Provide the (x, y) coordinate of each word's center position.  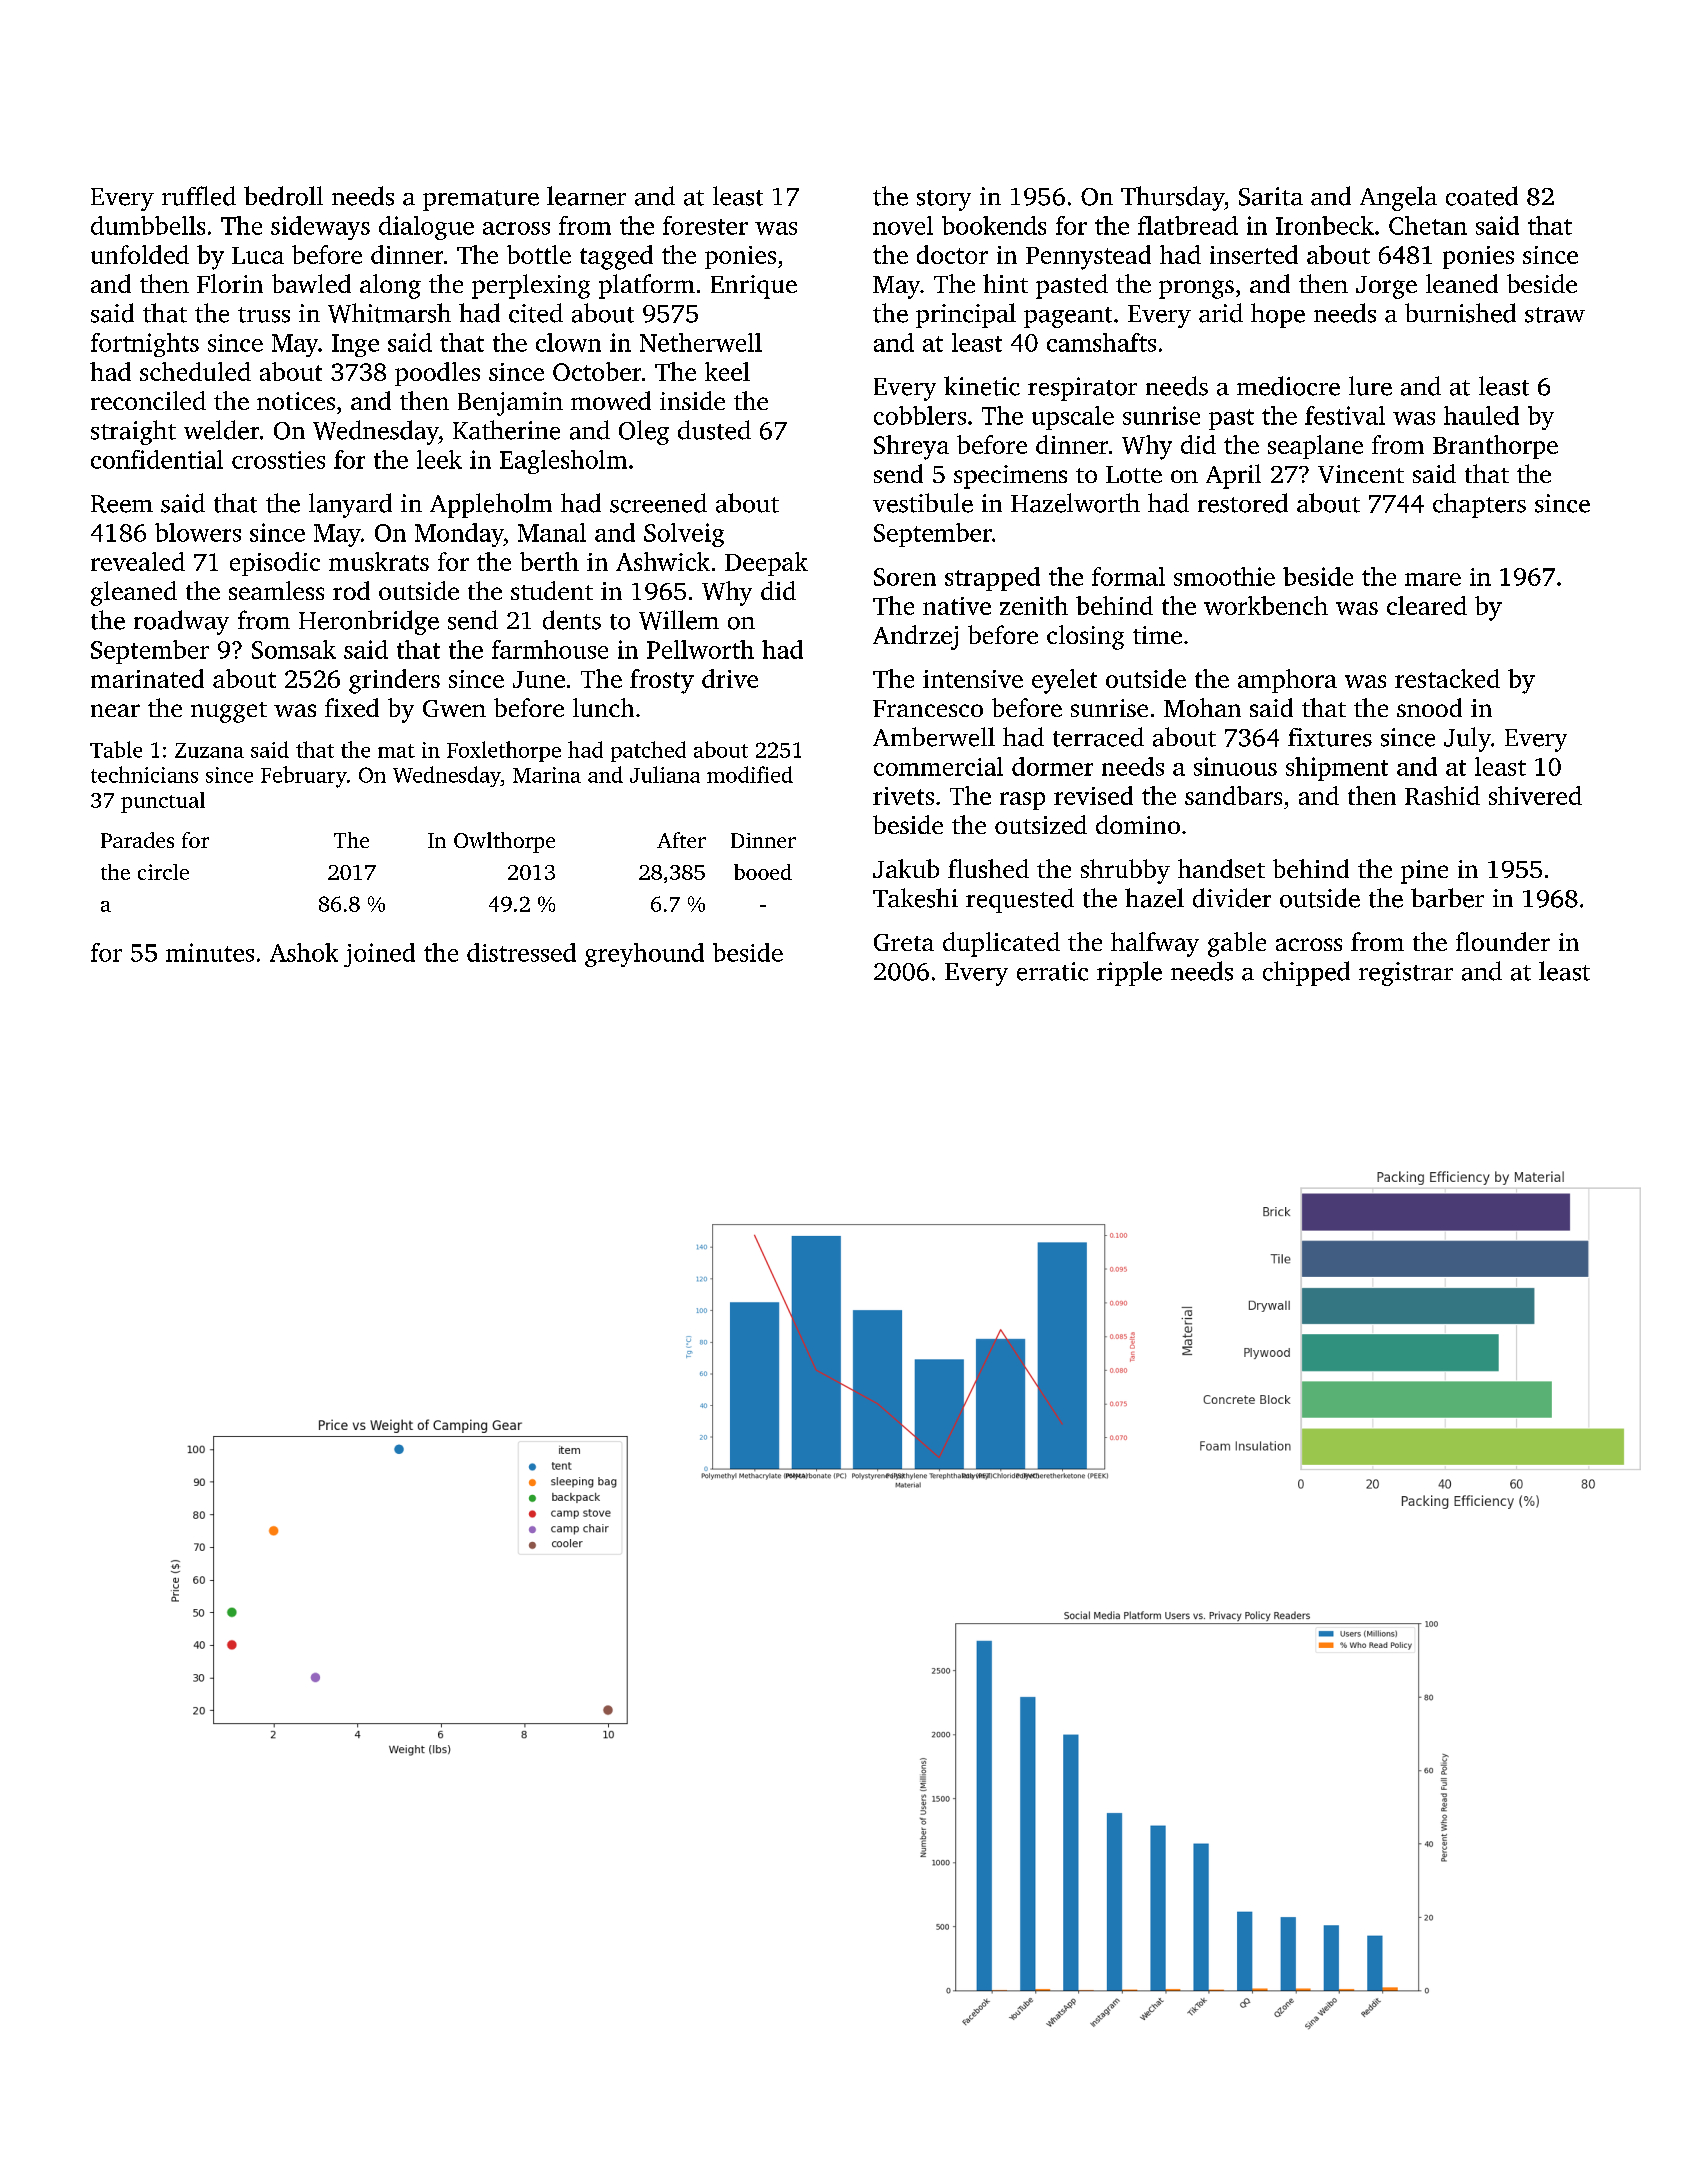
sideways (320, 228)
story (944, 200)
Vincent (1361, 474)
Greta (904, 942)
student (552, 590)
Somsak (294, 649)
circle (163, 872)
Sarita (1271, 196)
